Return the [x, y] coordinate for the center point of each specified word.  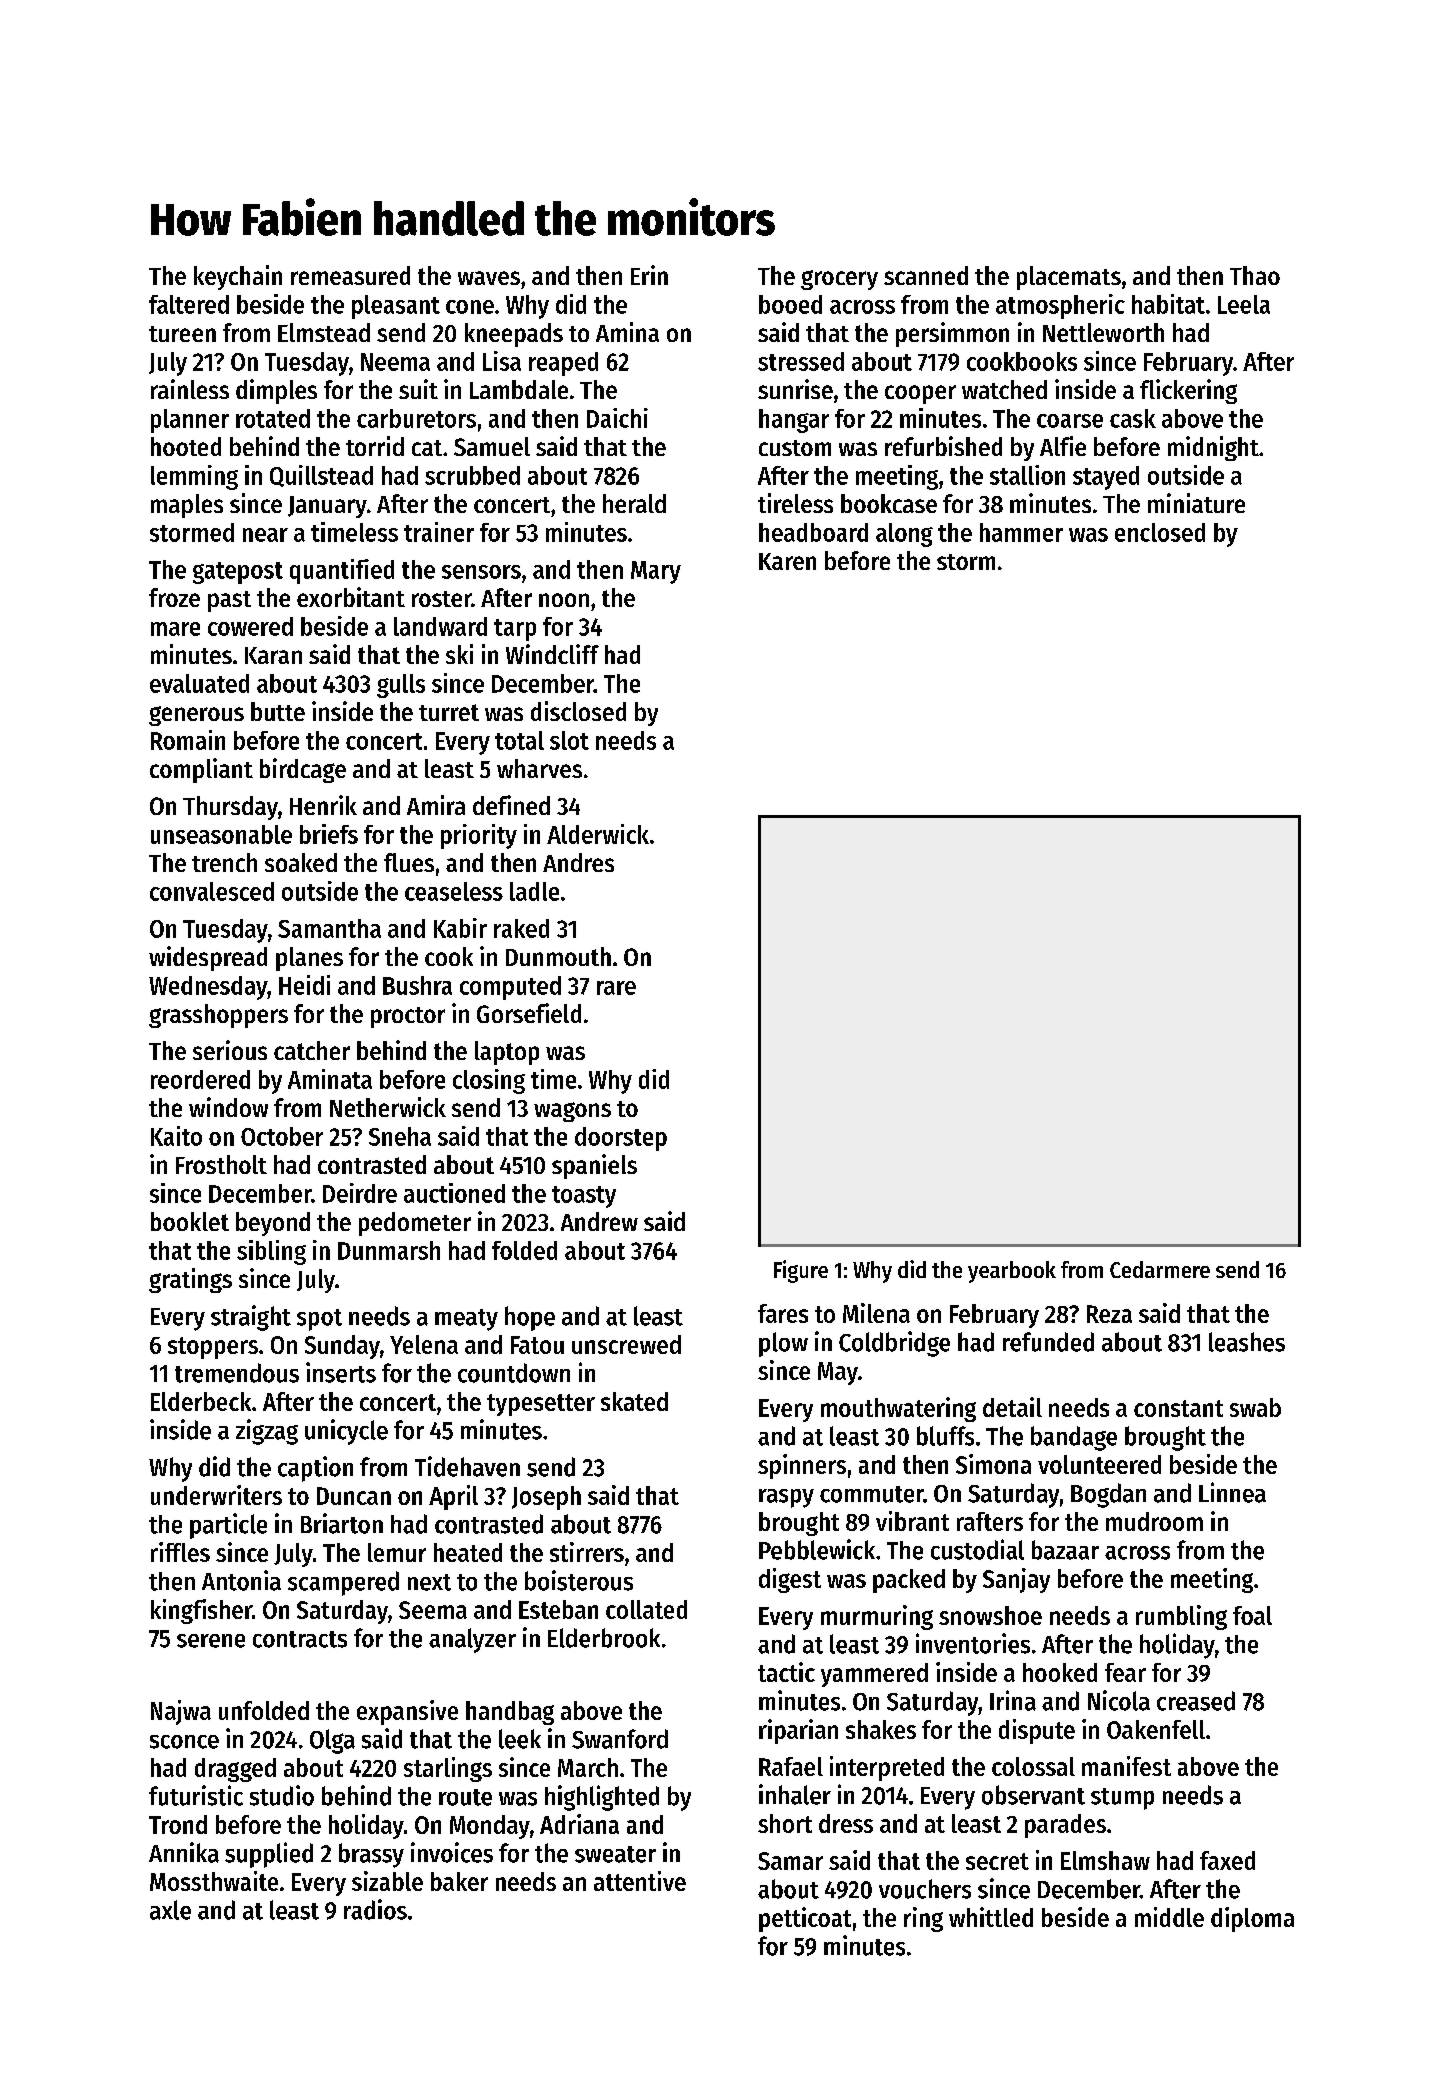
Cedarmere [1160, 1269]
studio [282, 1795]
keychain [238, 277]
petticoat [805, 1919]
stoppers [213, 1348]
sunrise [795, 389]
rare [616, 988]
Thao [1255, 275]
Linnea [1232, 1492]
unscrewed [626, 1344]
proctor [408, 1017]
